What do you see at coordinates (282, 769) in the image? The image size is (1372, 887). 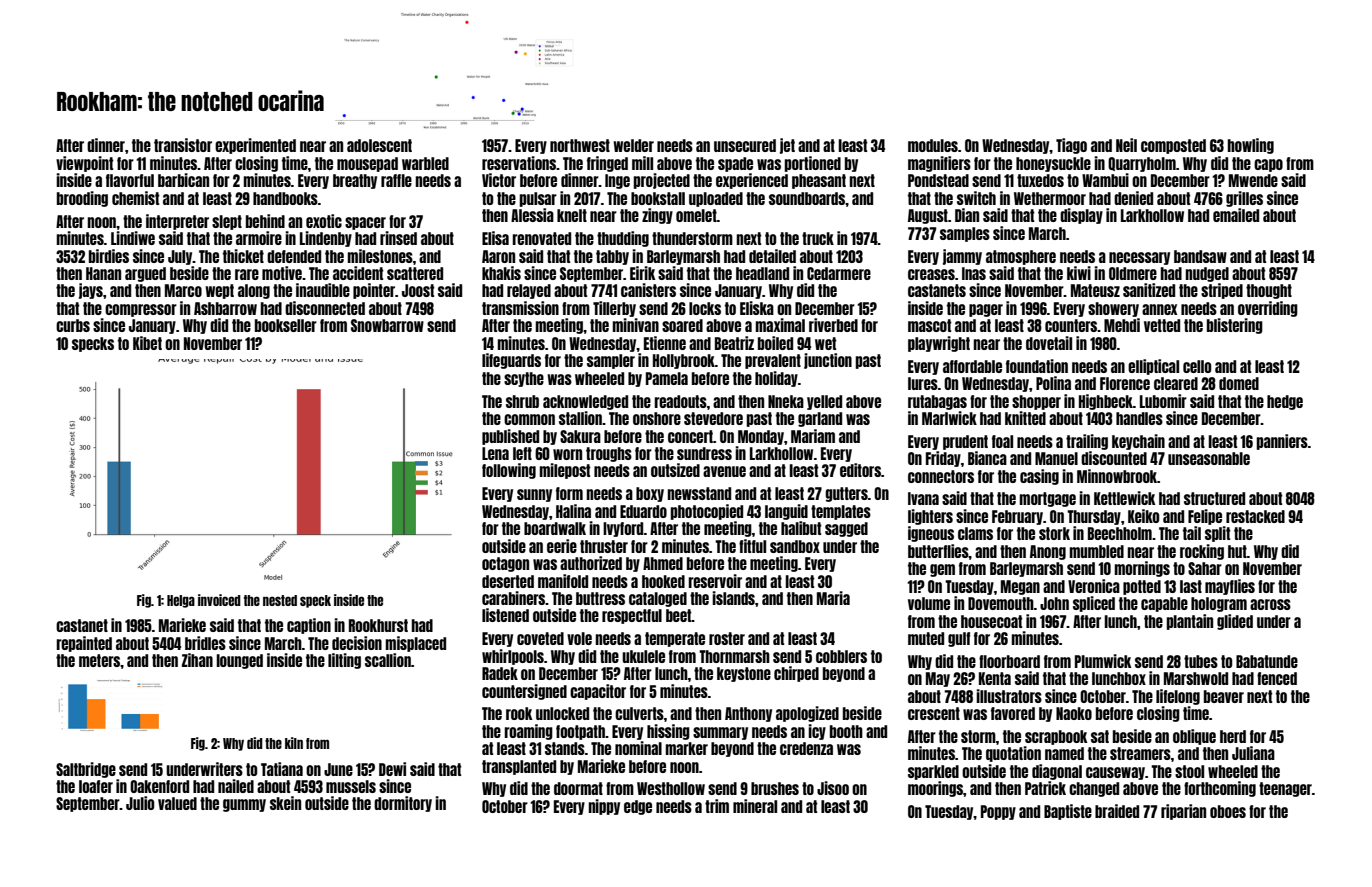 I see `Tatiana` at bounding box center [282, 769].
